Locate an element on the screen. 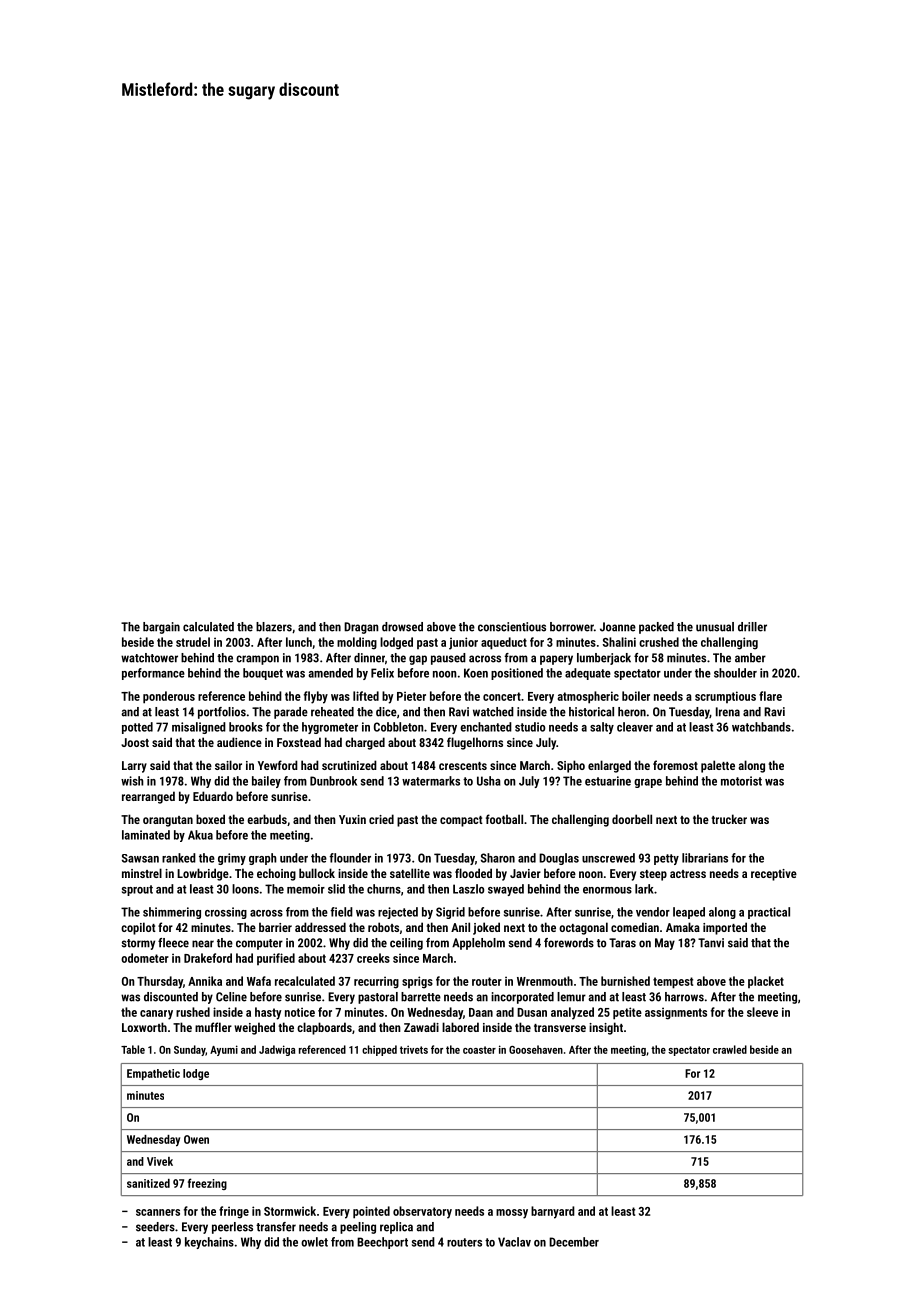  Dunbrook is located at coordinates (333, 781).
